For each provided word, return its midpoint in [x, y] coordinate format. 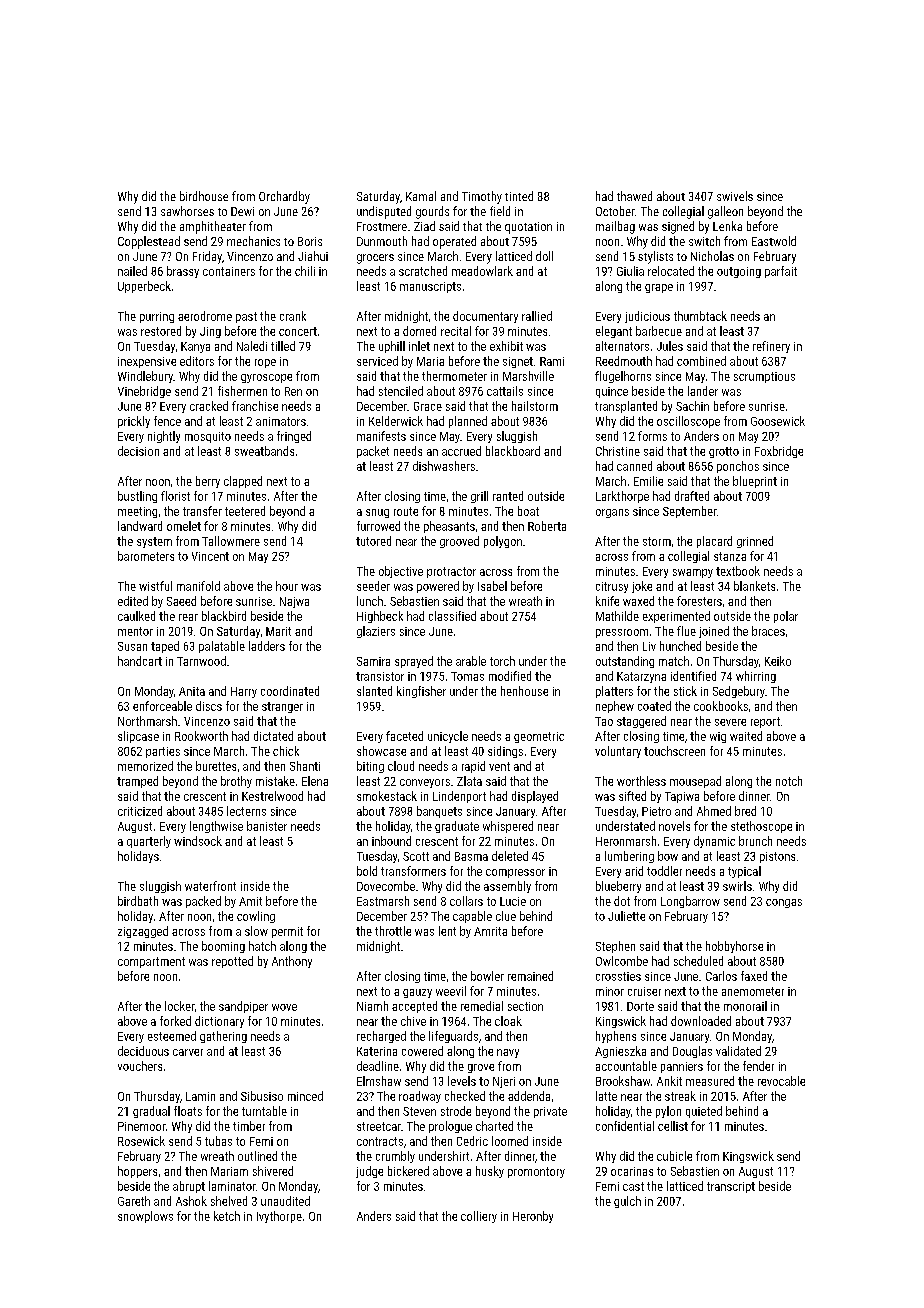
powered [438, 587]
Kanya [195, 347]
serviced [377, 361]
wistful [155, 586]
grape [659, 288]
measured [710, 1081]
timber [249, 1126]
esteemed [172, 1036]
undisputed [384, 212]
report [765, 722]
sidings [505, 752]
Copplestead [149, 242]
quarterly [149, 842]
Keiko [778, 661]
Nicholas [712, 256]
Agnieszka [620, 1052]
